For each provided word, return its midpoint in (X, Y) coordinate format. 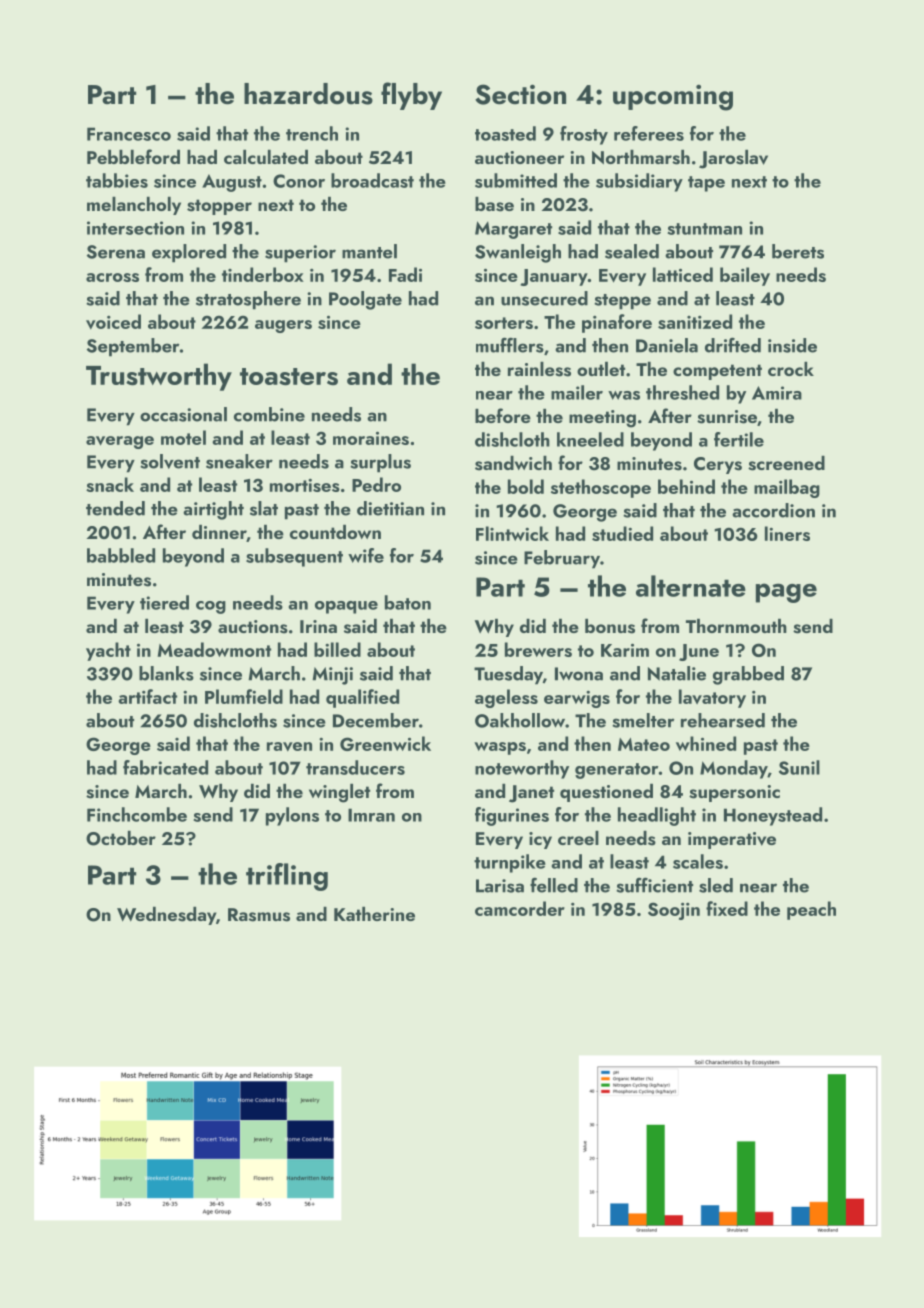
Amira (777, 393)
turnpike (510, 863)
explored (189, 253)
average (120, 442)
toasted (505, 133)
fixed (727, 908)
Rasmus (259, 915)
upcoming (673, 97)
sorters (504, 323)
